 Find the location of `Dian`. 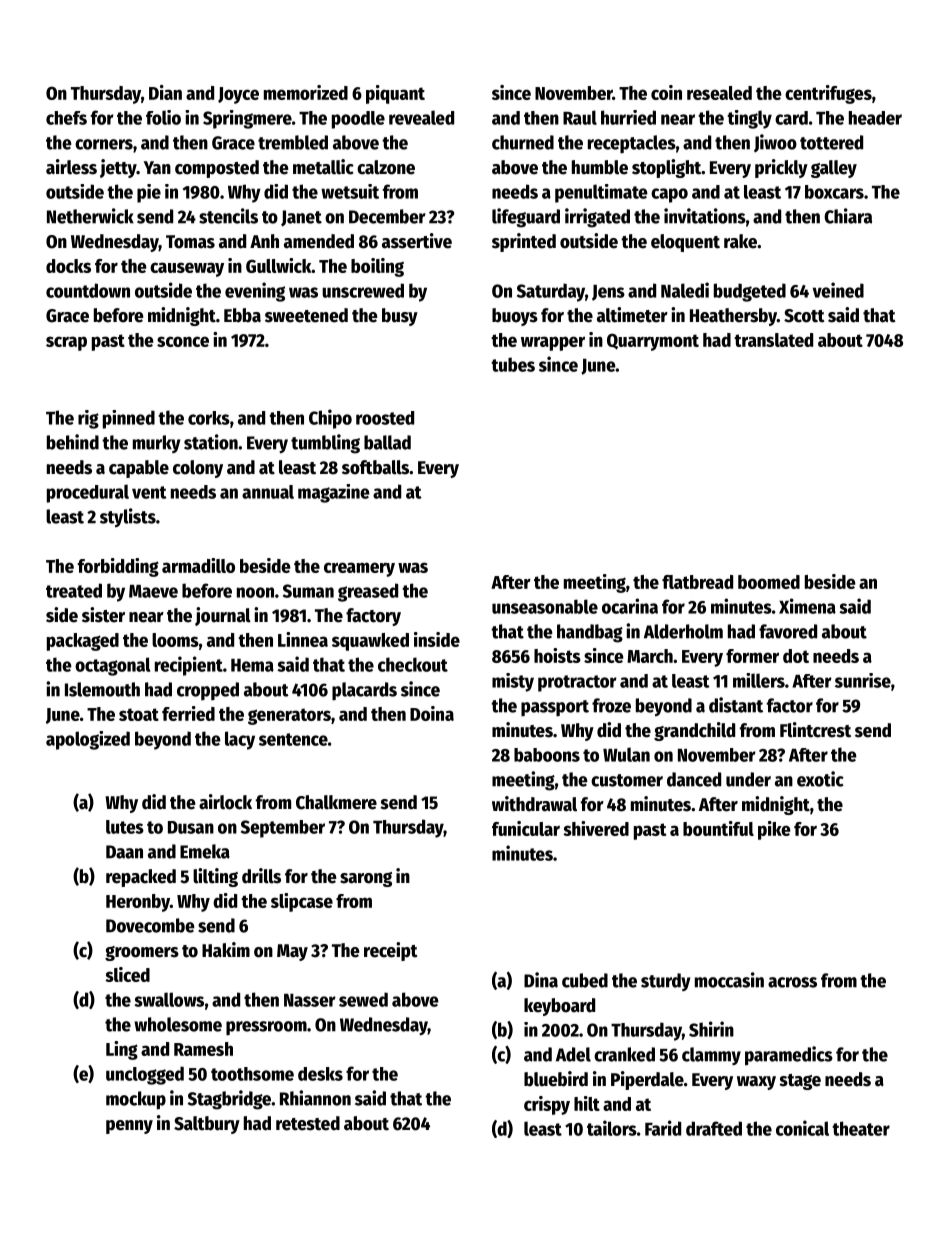

Dian is located at coordinates (165, 92).
